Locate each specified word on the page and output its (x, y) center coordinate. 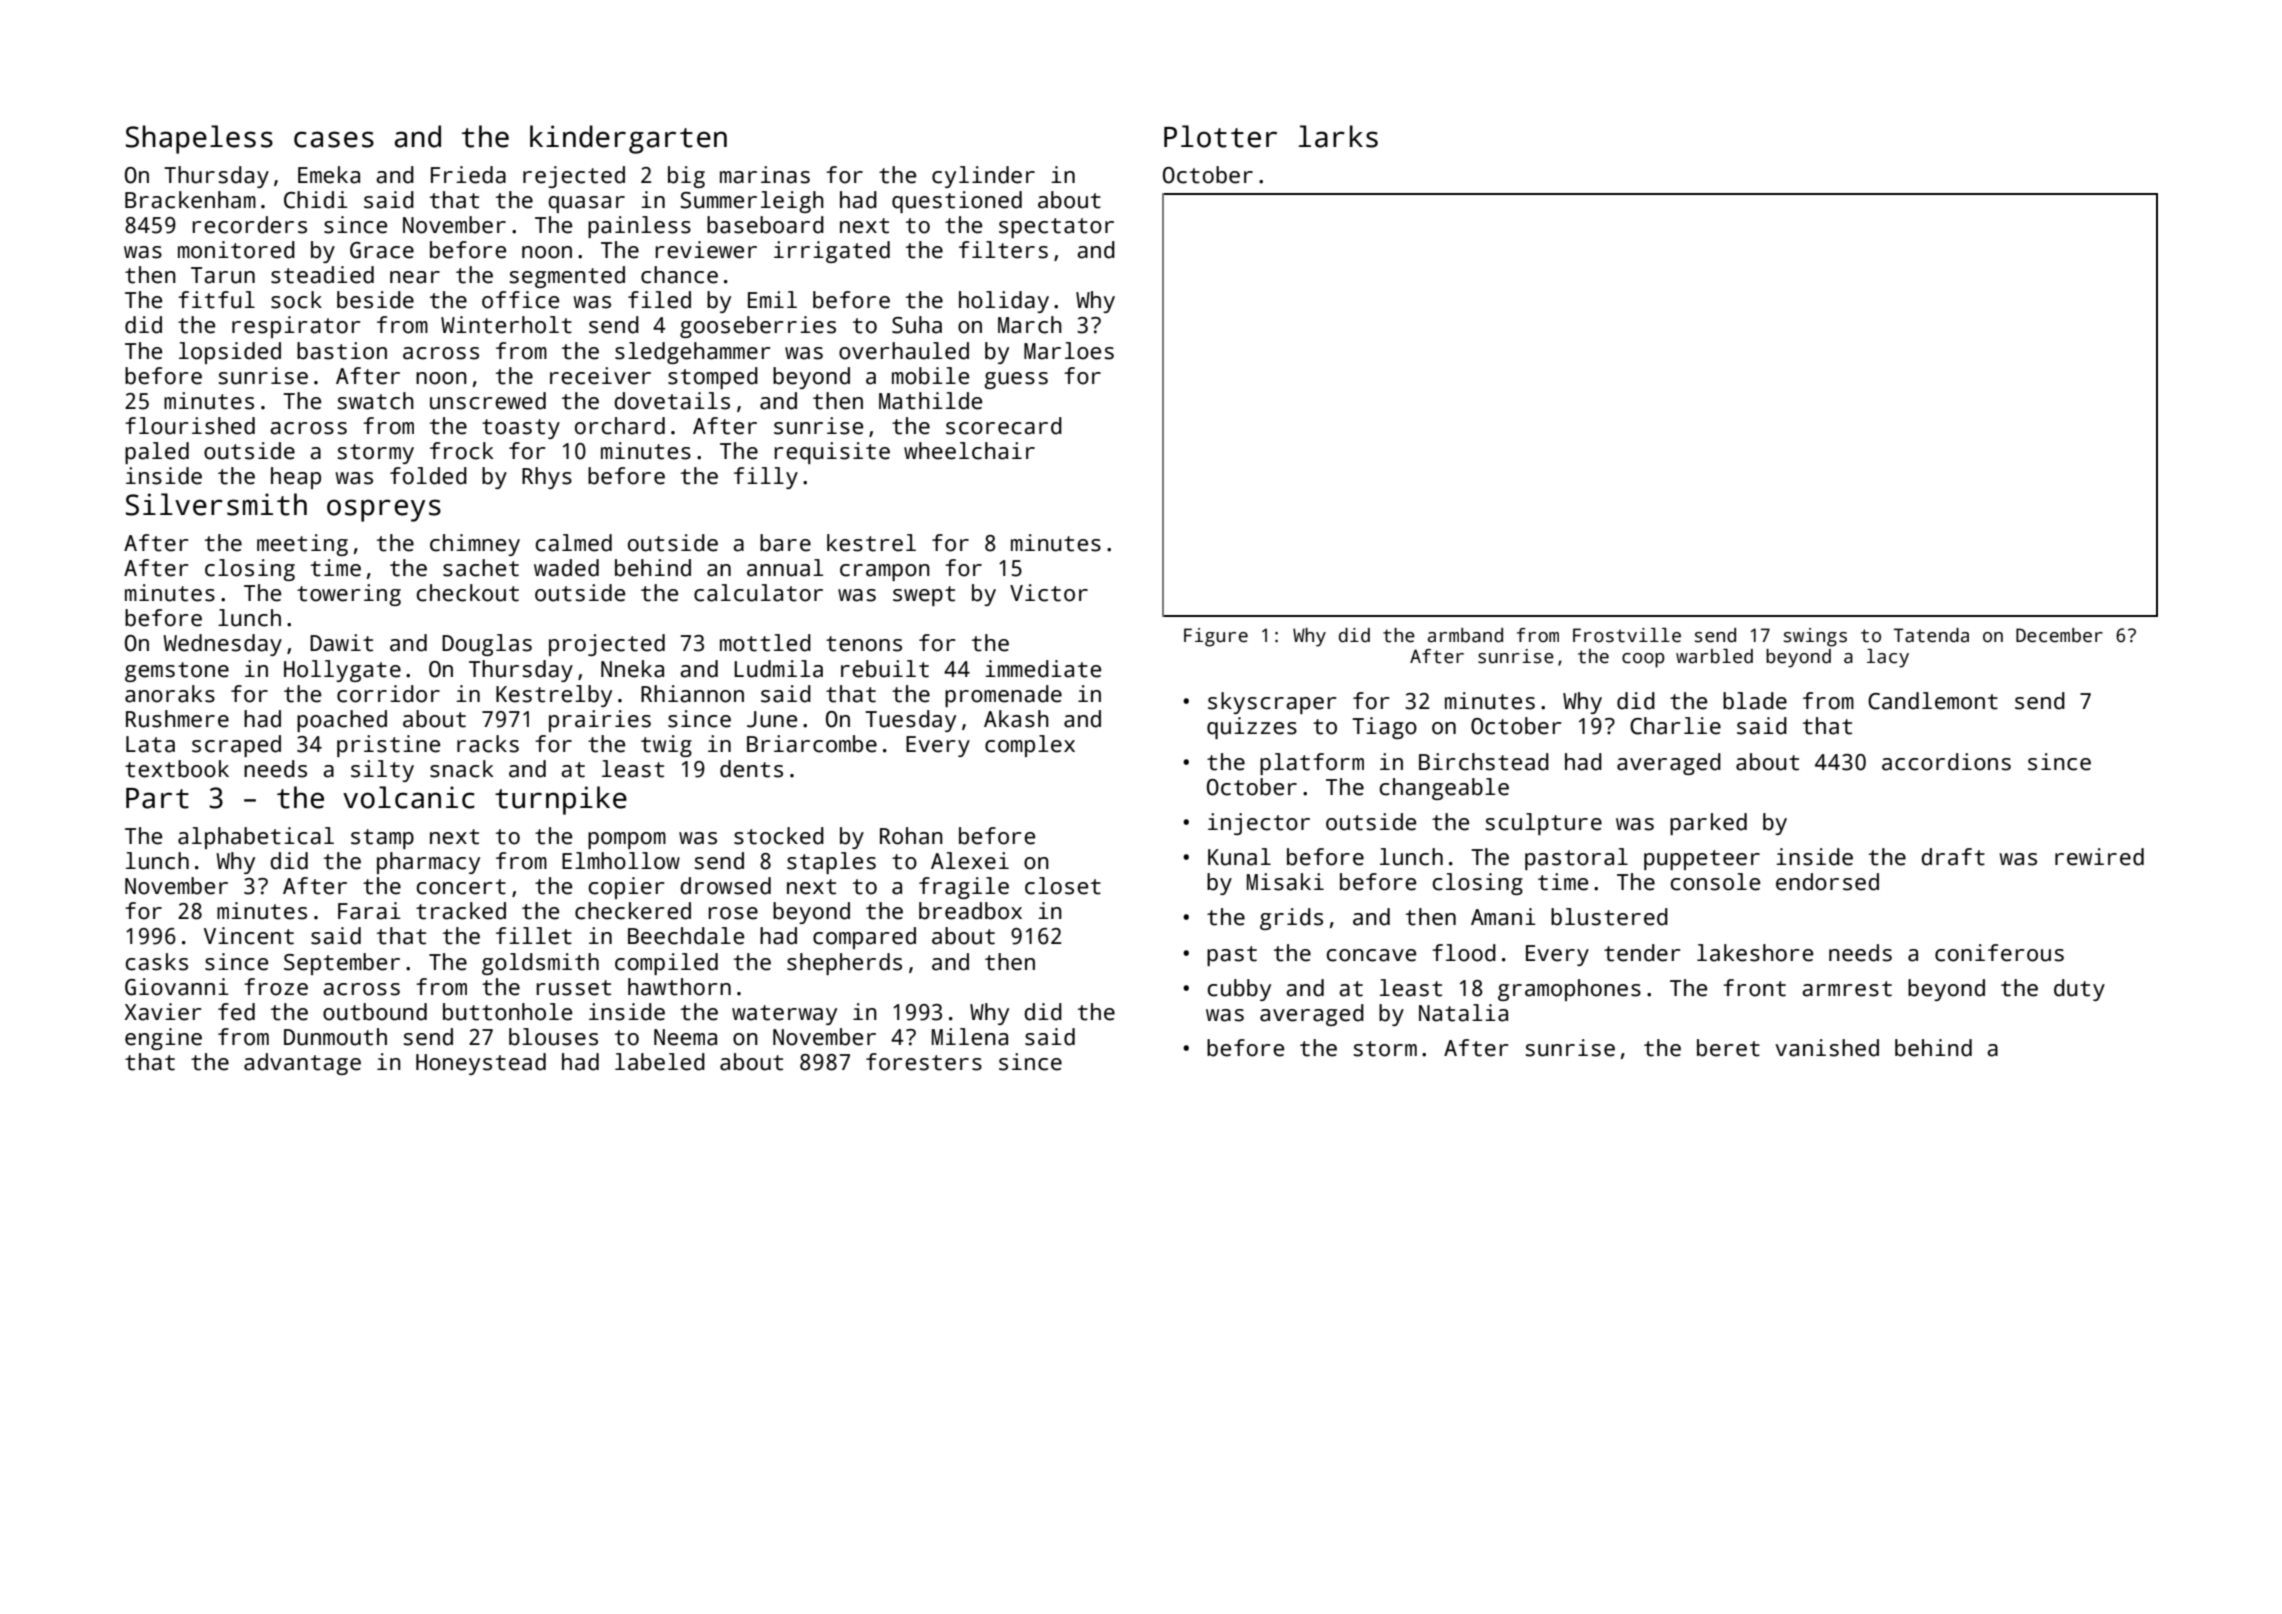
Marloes (1069, 351)
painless (639, 227)
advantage (302, 1064)
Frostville (1627, 635)
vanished (1827, 1048)
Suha (917, 325)
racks (488, 744)
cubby (1239, 990)
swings (1815, 637)
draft (1953, 857)
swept (924, 596)
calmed (574, 543)
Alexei (970, 861)
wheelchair (969, 451)
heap (296, 478)
